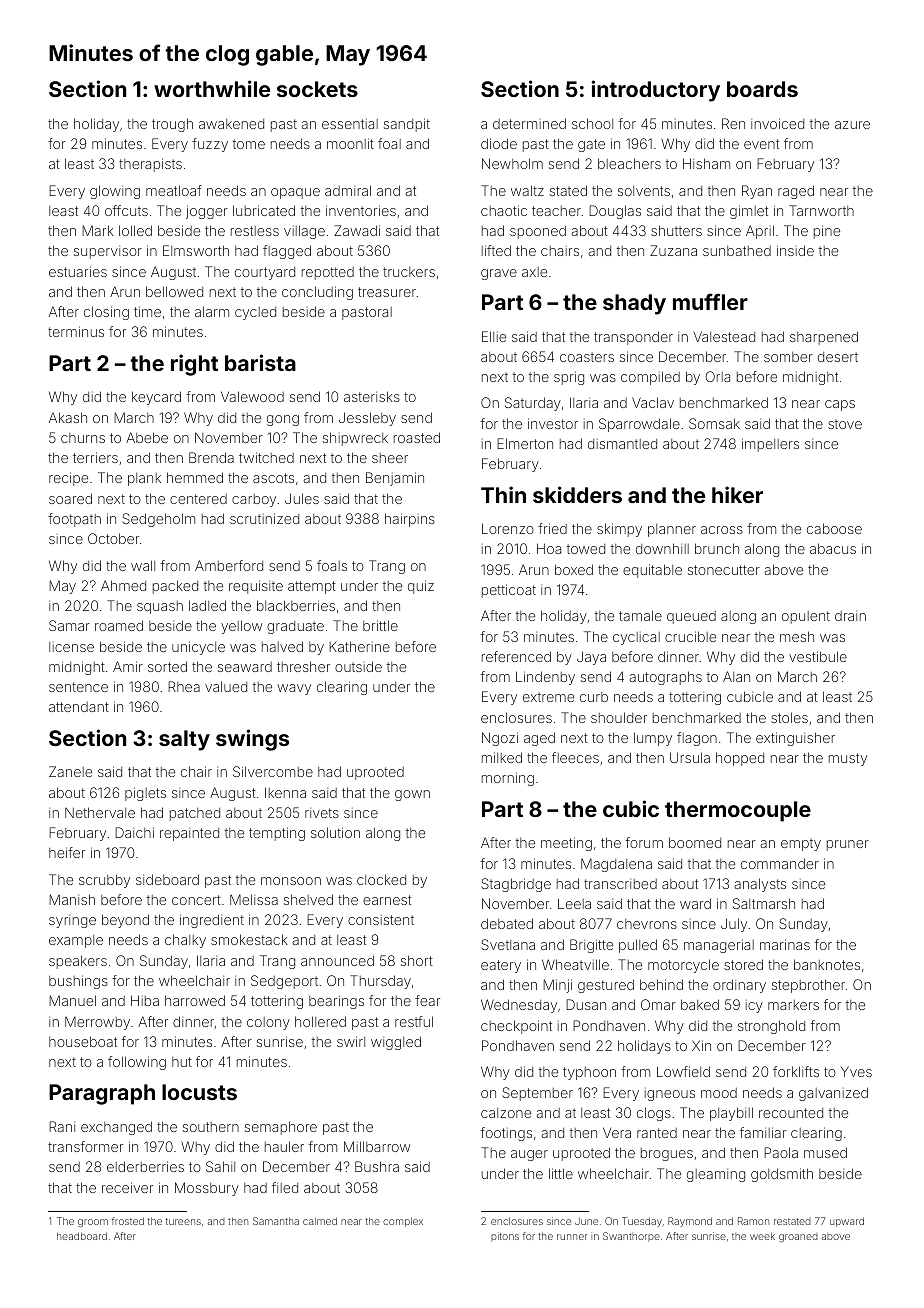 The height and width of the screenshot is (1308, 924). What do you see at coordinates (78, 271) in the screenshot?
I see `estuaries` at bounding box center [78, 271].
